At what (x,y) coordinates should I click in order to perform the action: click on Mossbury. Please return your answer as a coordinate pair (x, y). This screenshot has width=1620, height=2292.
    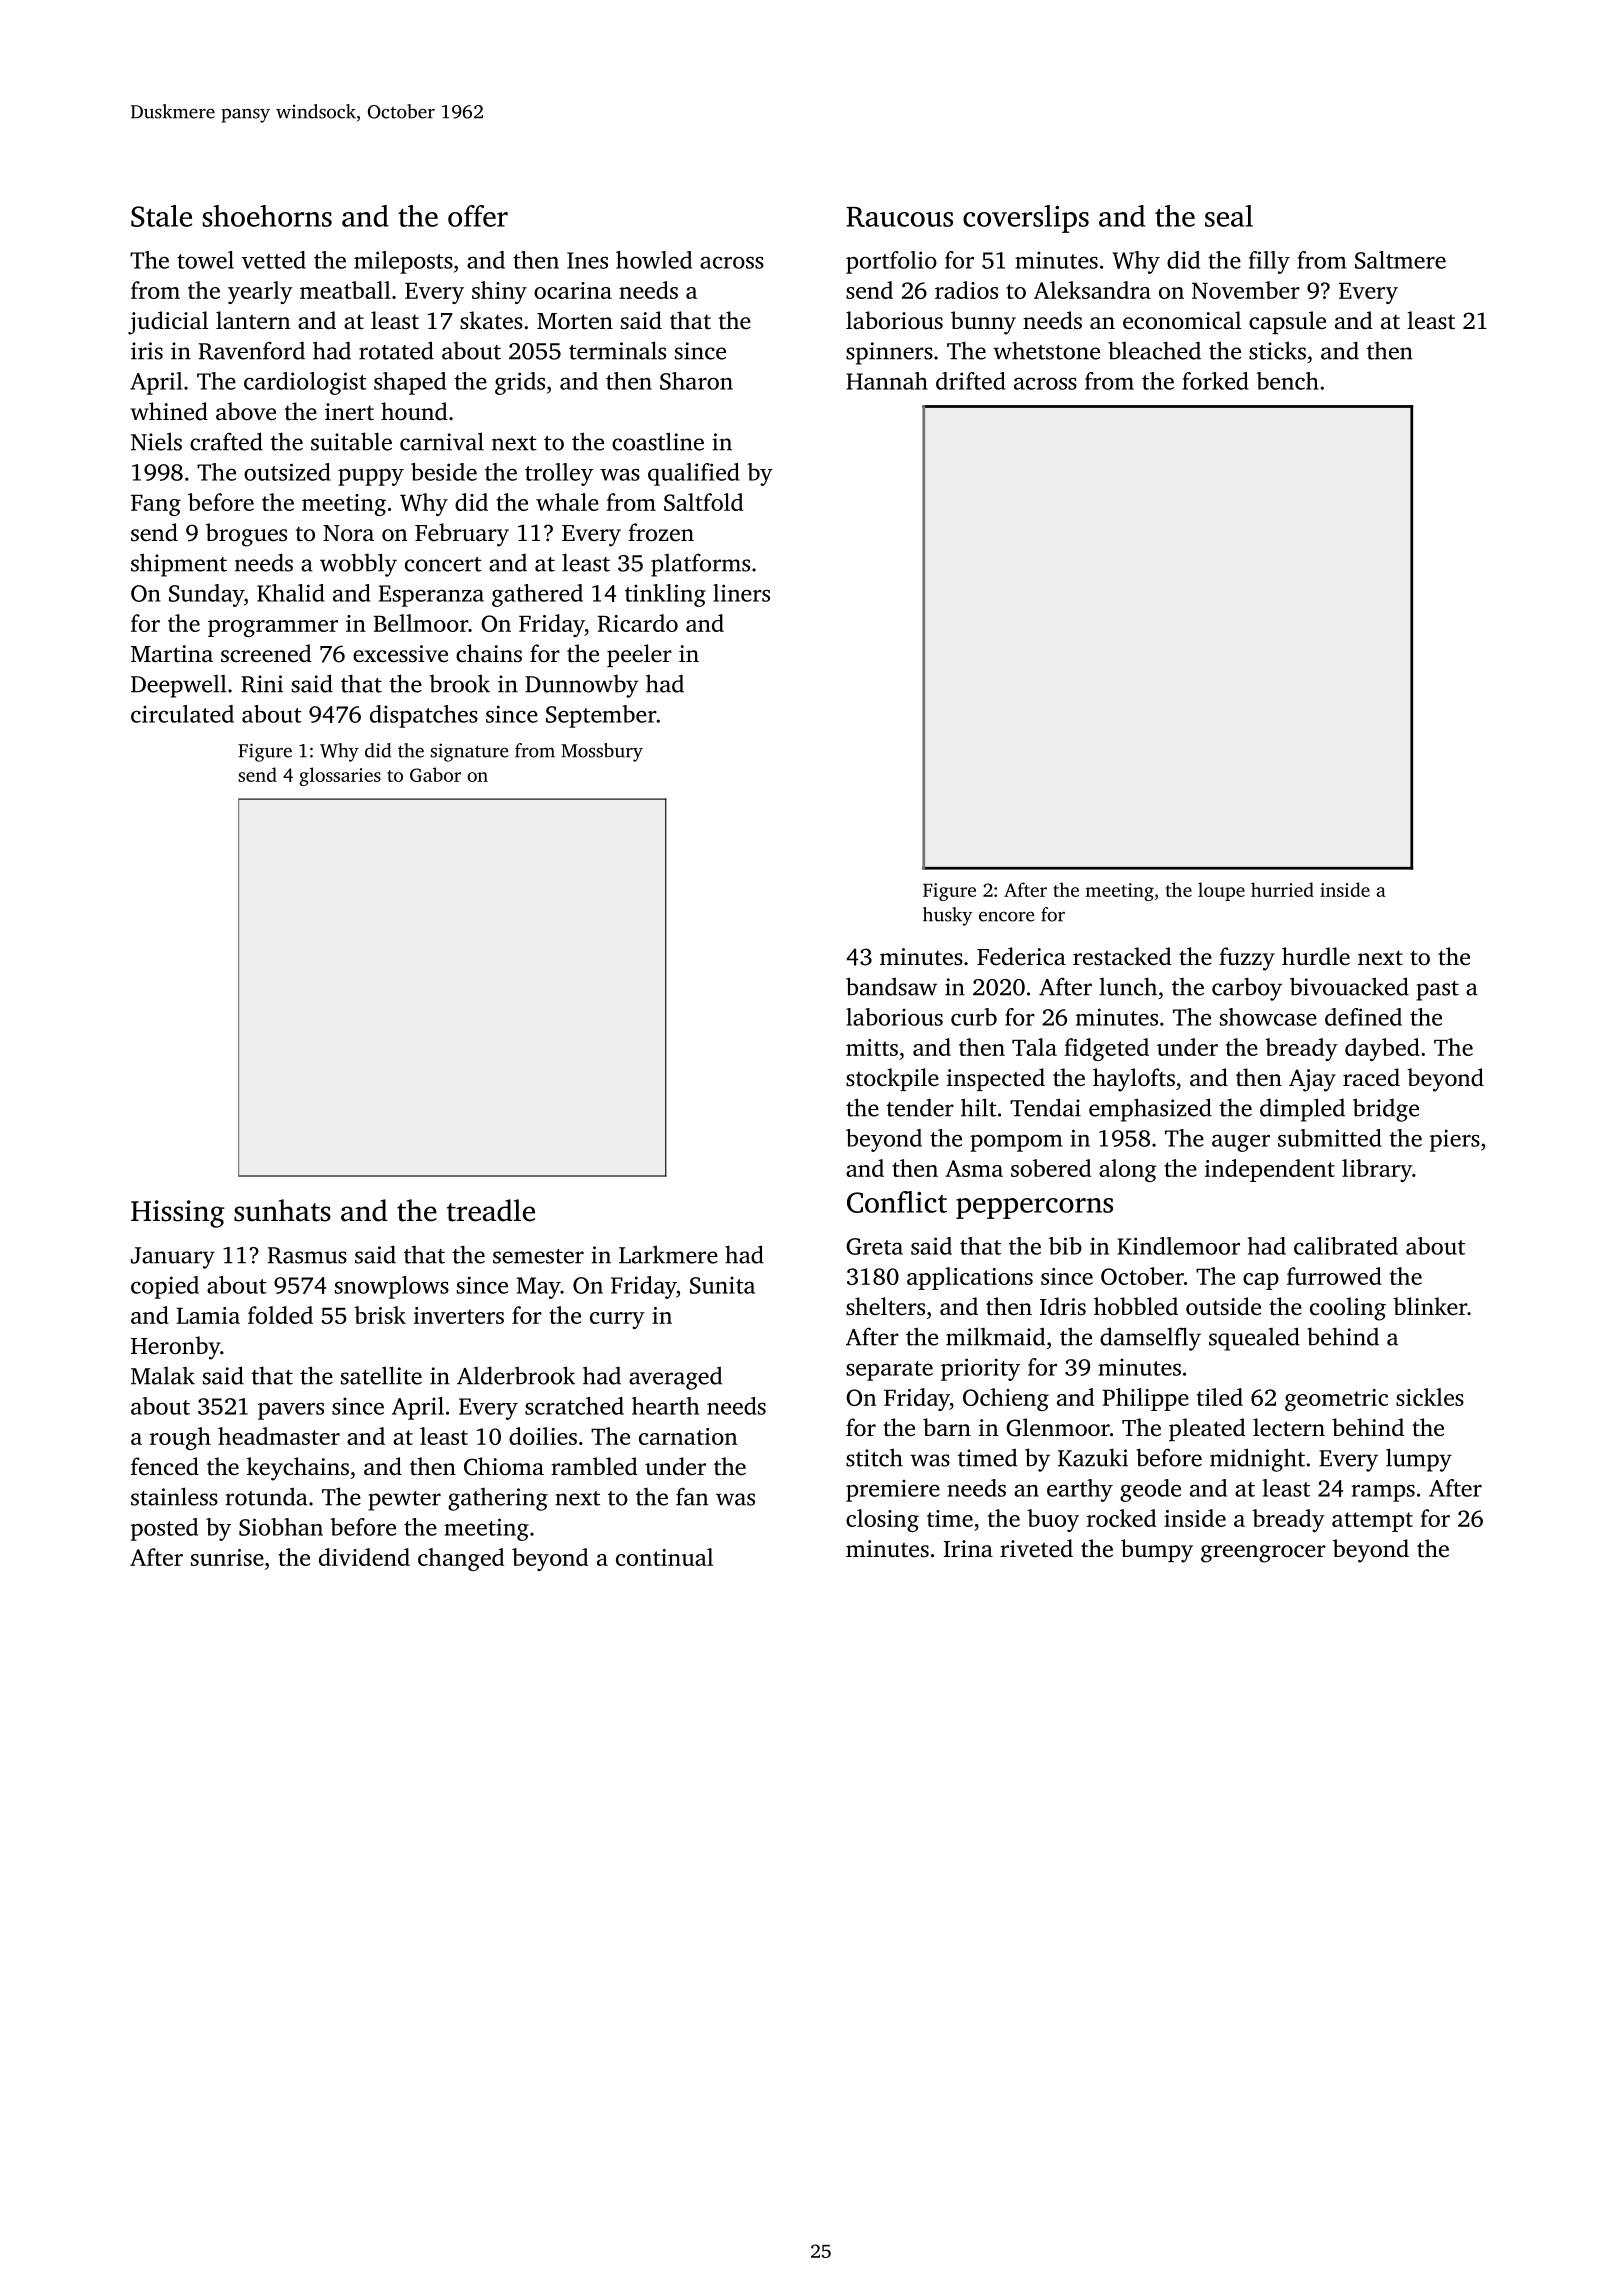
    Looking at the image, I should click on (602, 752).
